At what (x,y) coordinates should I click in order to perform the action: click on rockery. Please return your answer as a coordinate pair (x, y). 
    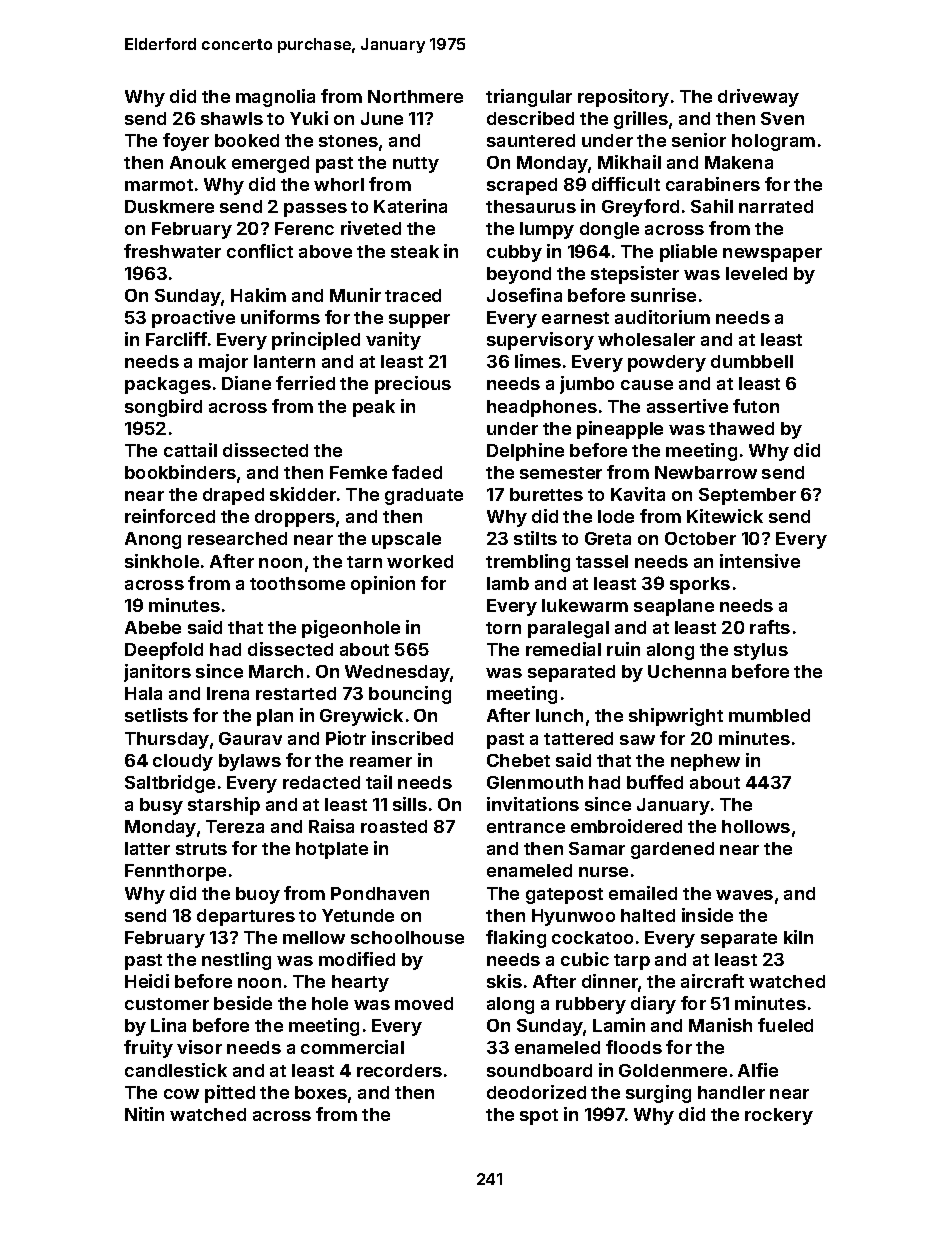
    Looking at the image, I should click on (779, 1116).
